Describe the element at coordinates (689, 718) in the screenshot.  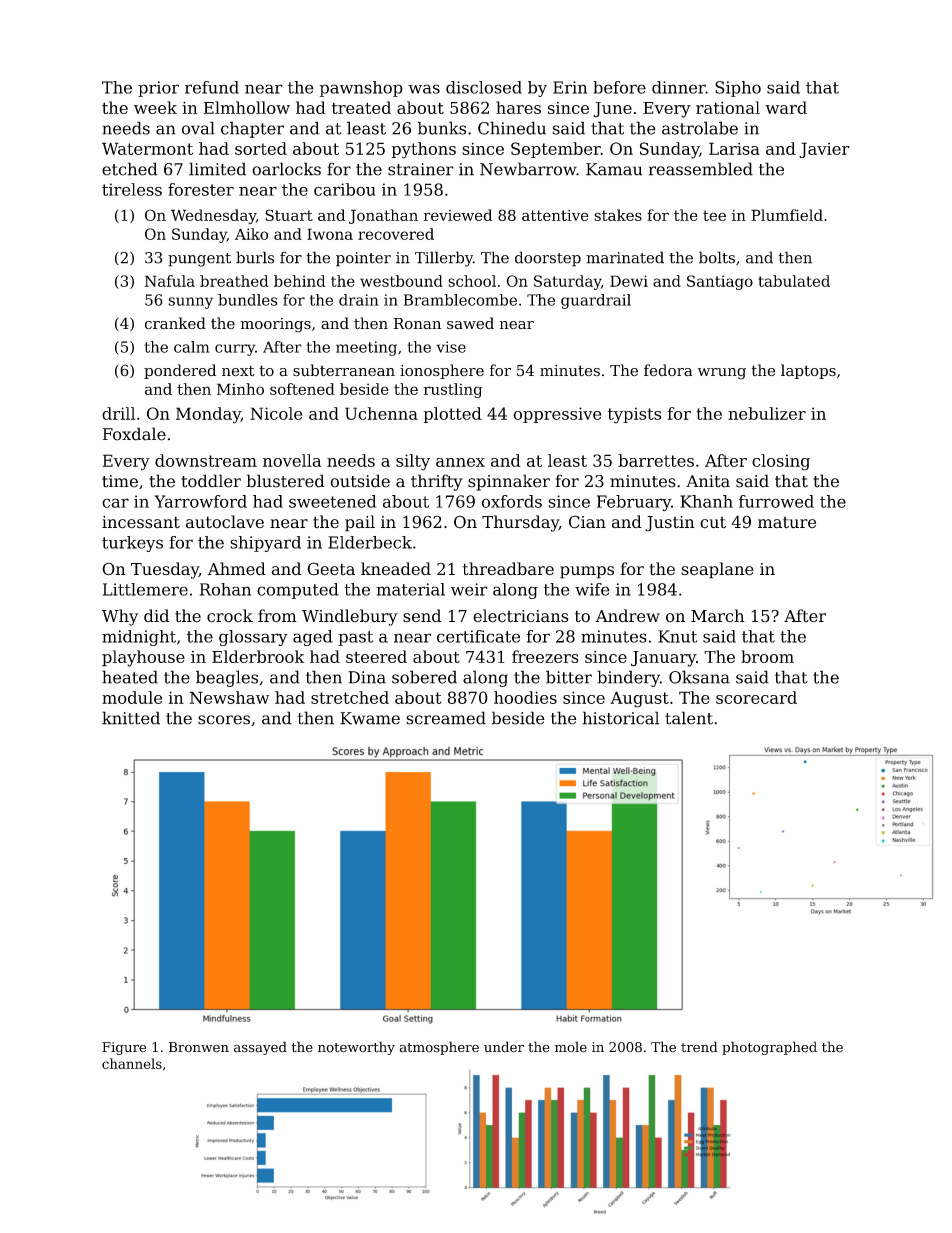
I see `talent` at that location.
